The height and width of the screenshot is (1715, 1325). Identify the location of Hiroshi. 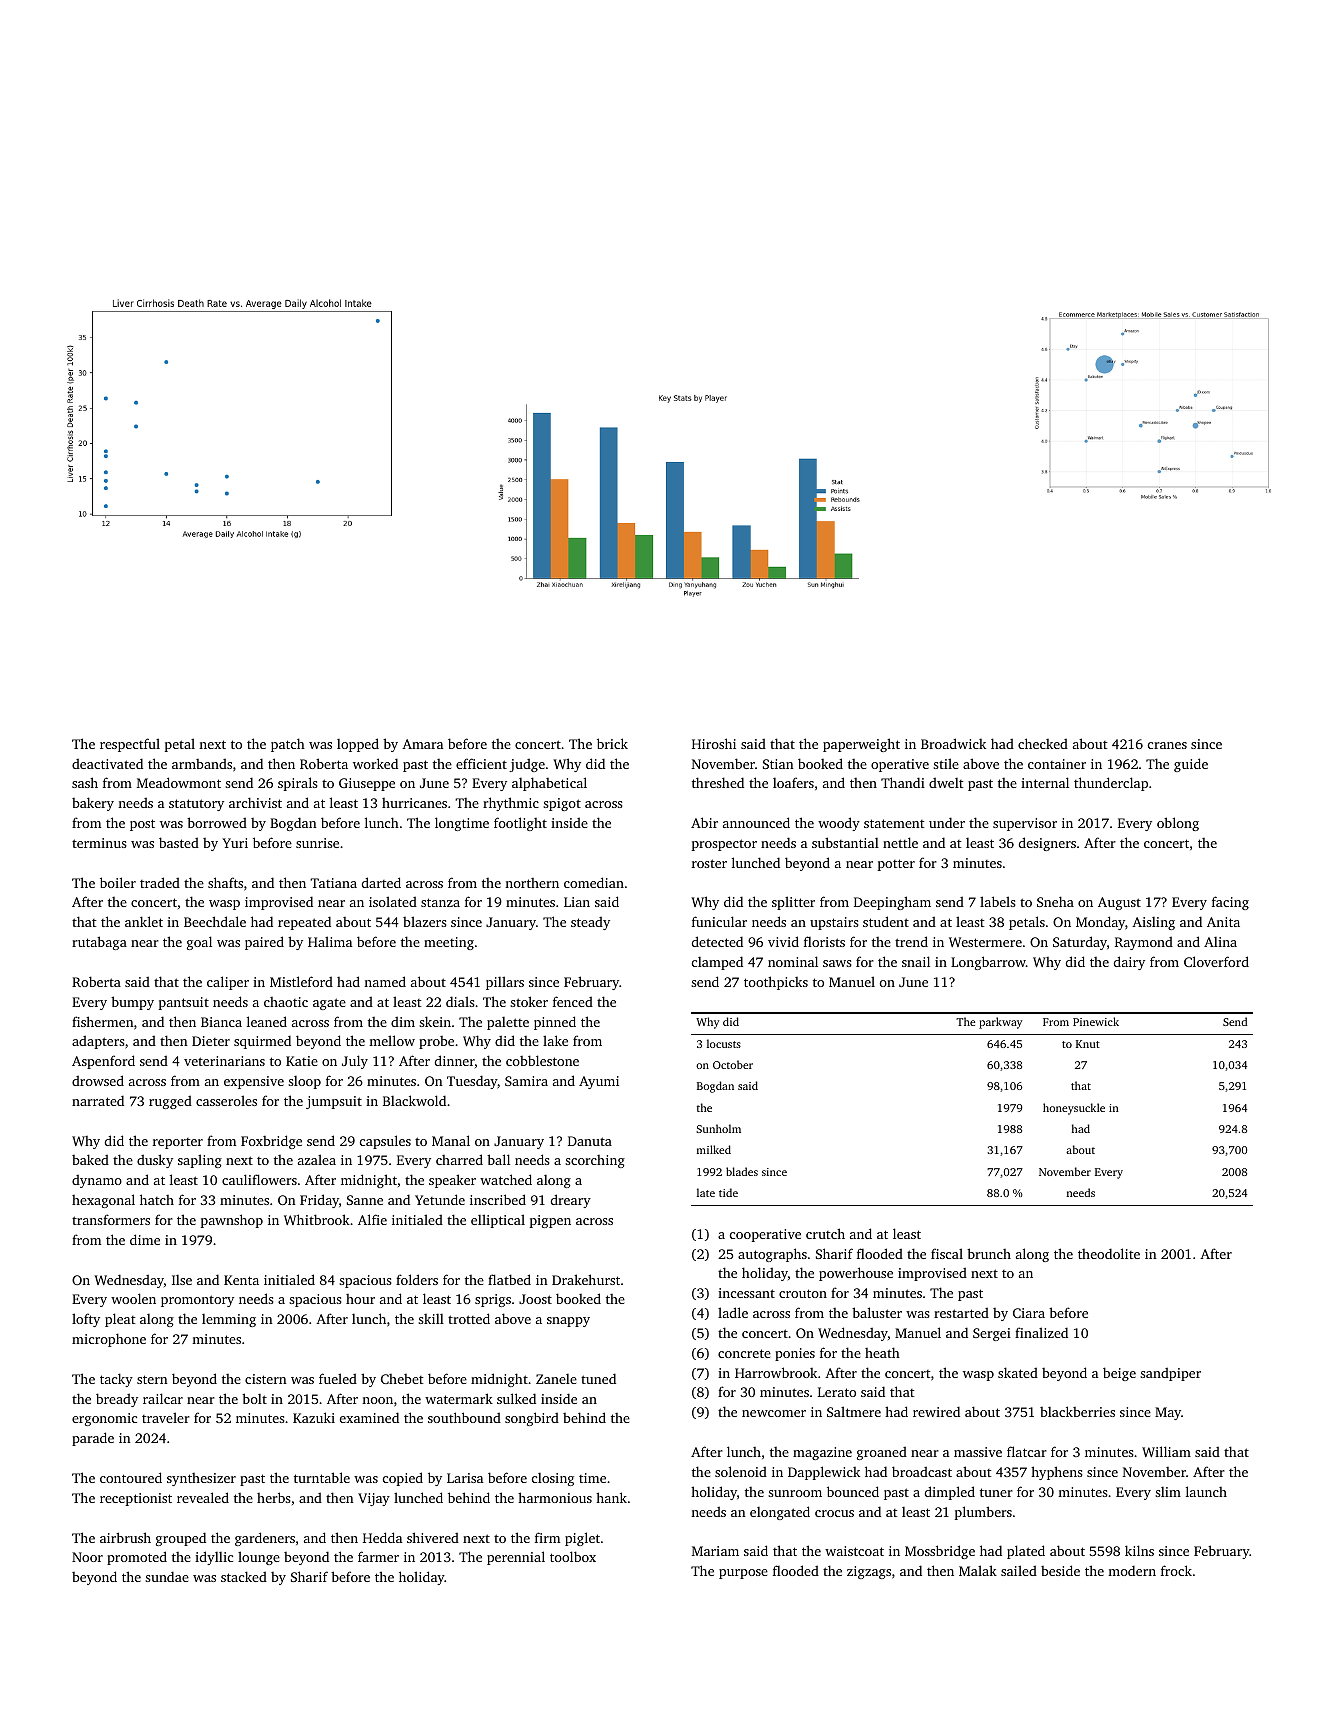
(714, 743).
